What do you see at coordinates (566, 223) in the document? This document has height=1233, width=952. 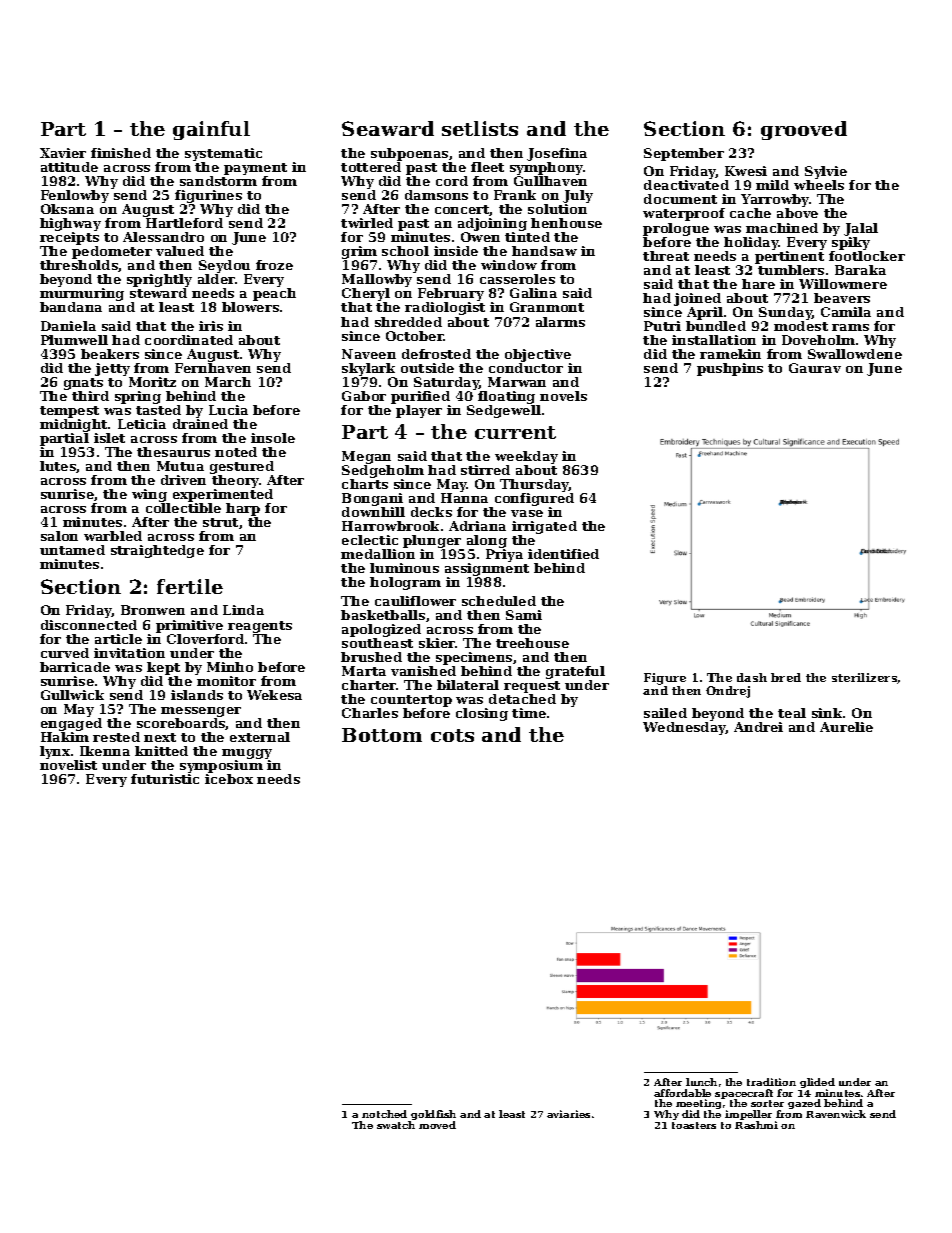 I see `henhouse` at bounding box center [566, 223].
